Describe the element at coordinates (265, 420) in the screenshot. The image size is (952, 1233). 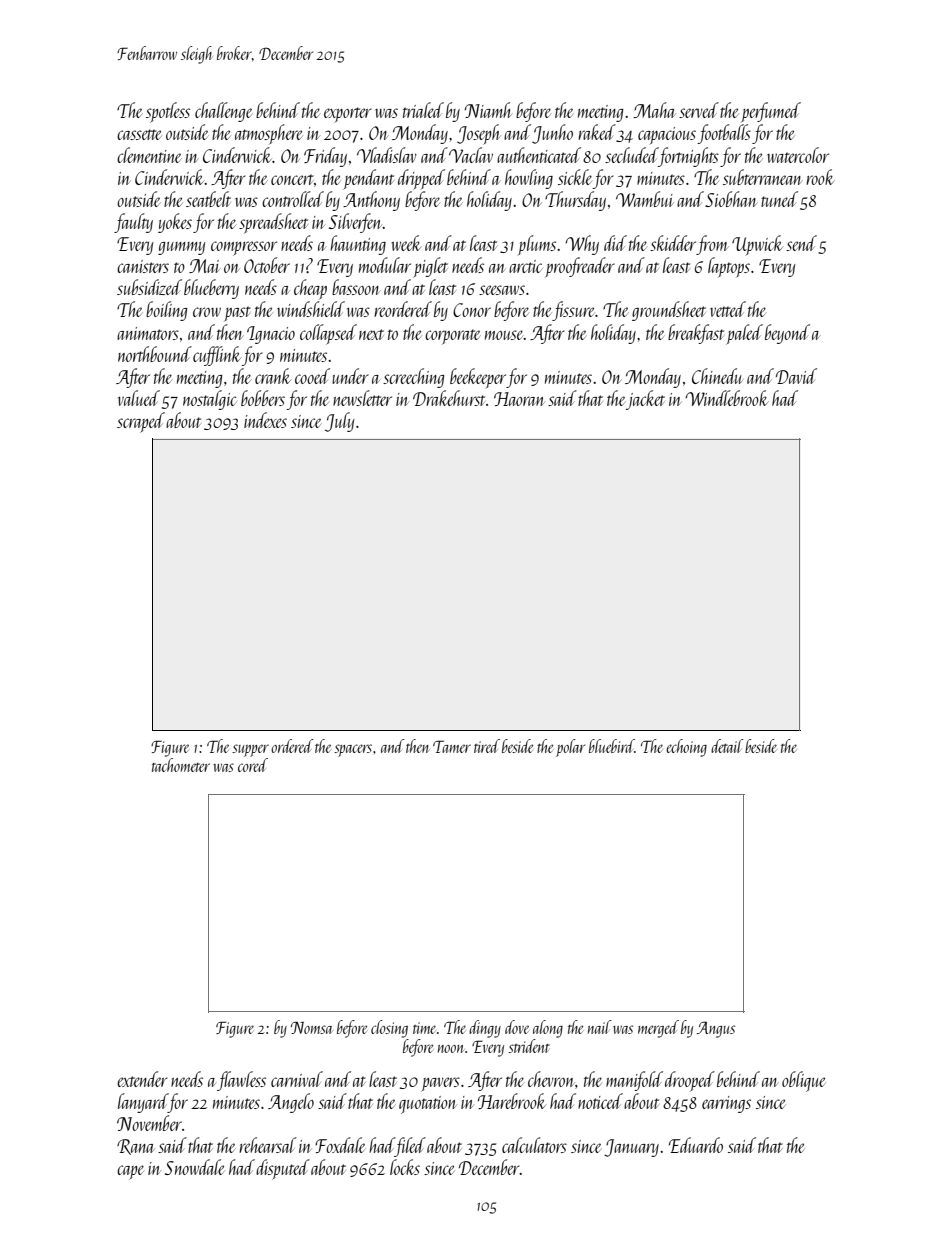
I see `indexes` at that location.
